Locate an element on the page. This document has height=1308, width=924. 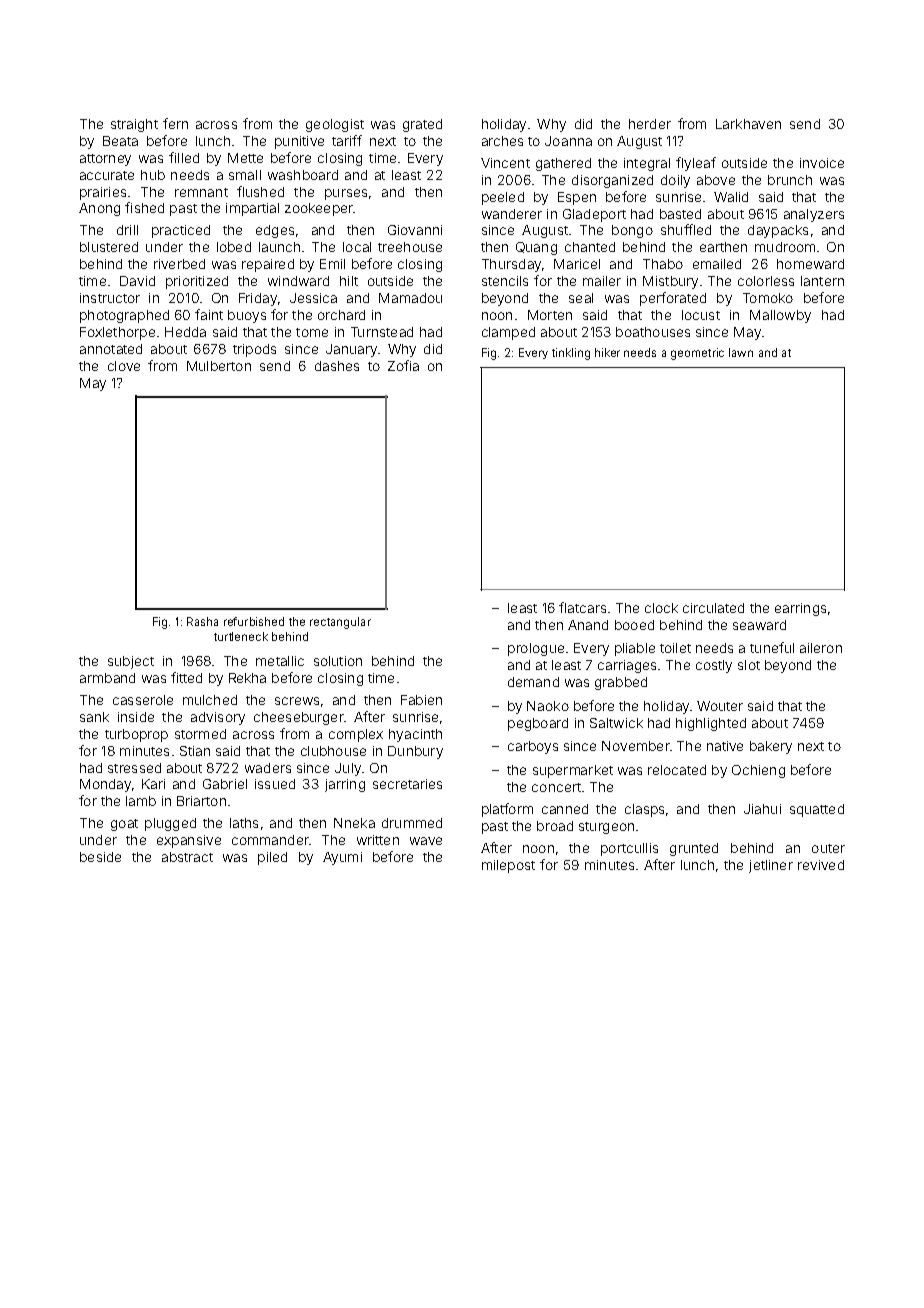
shuffled is located at coordinates (686, 229).
